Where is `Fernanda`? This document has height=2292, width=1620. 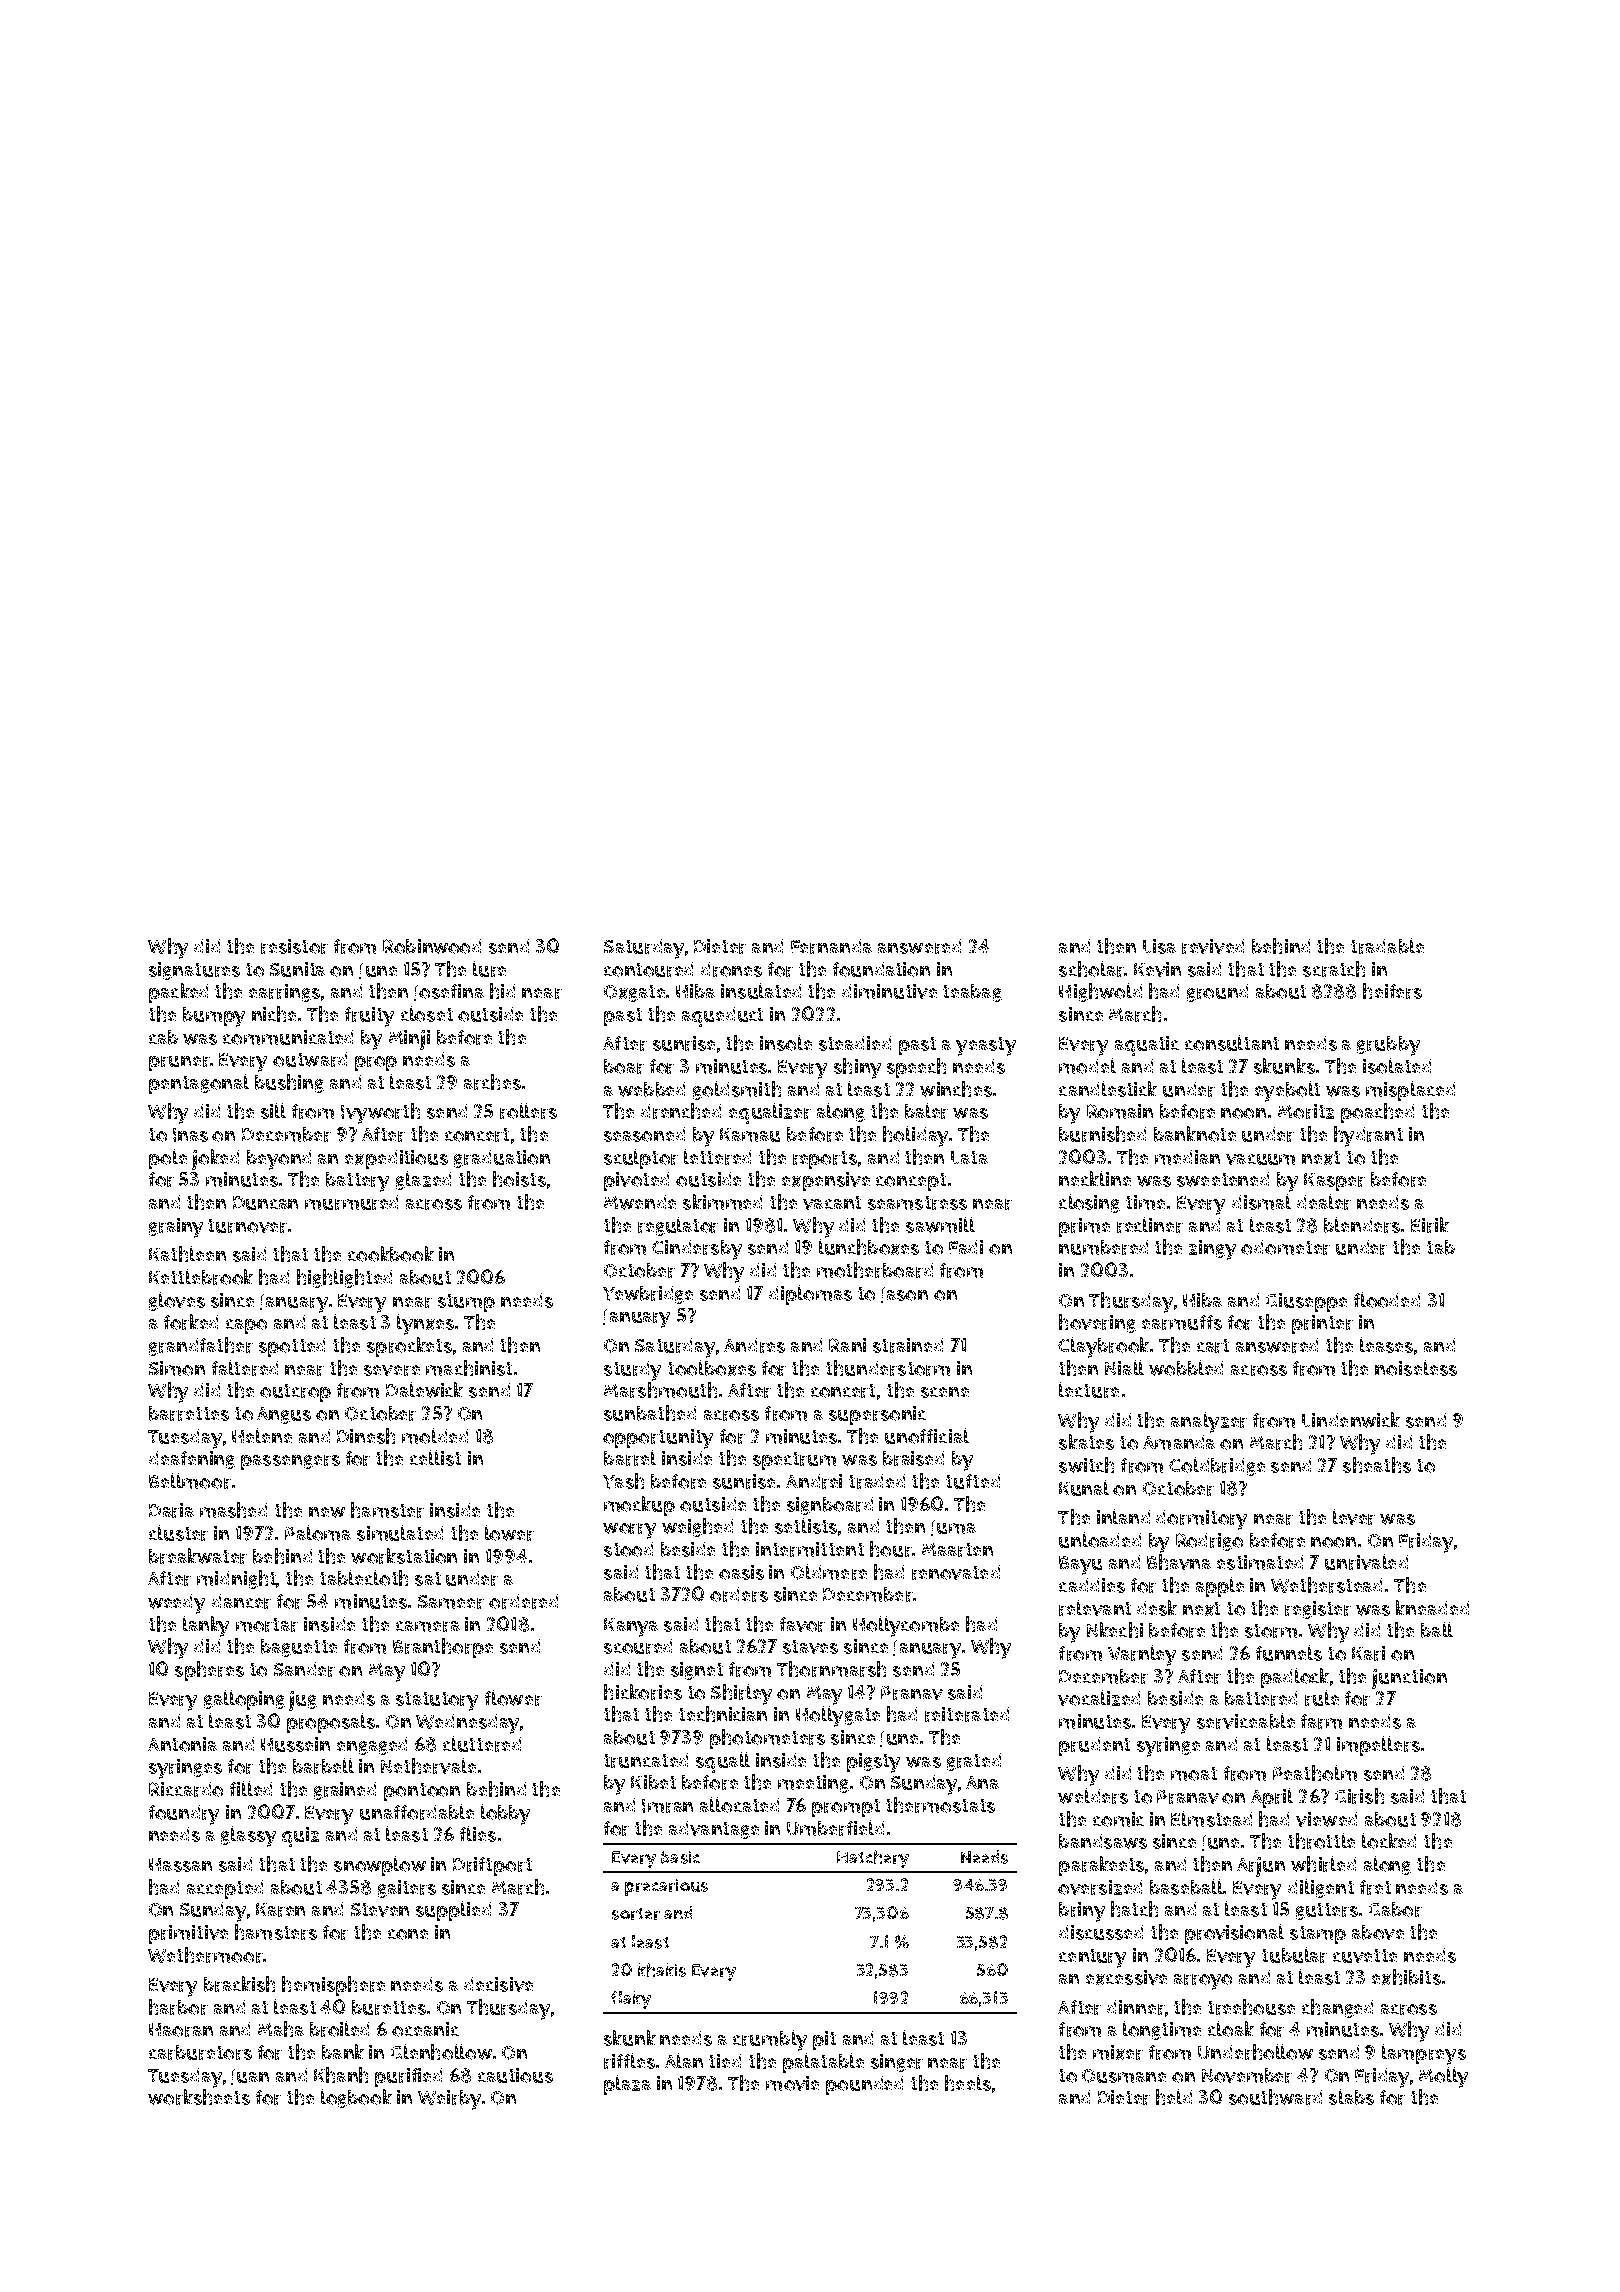
Fernanda is located at coordinates (831, 946).
